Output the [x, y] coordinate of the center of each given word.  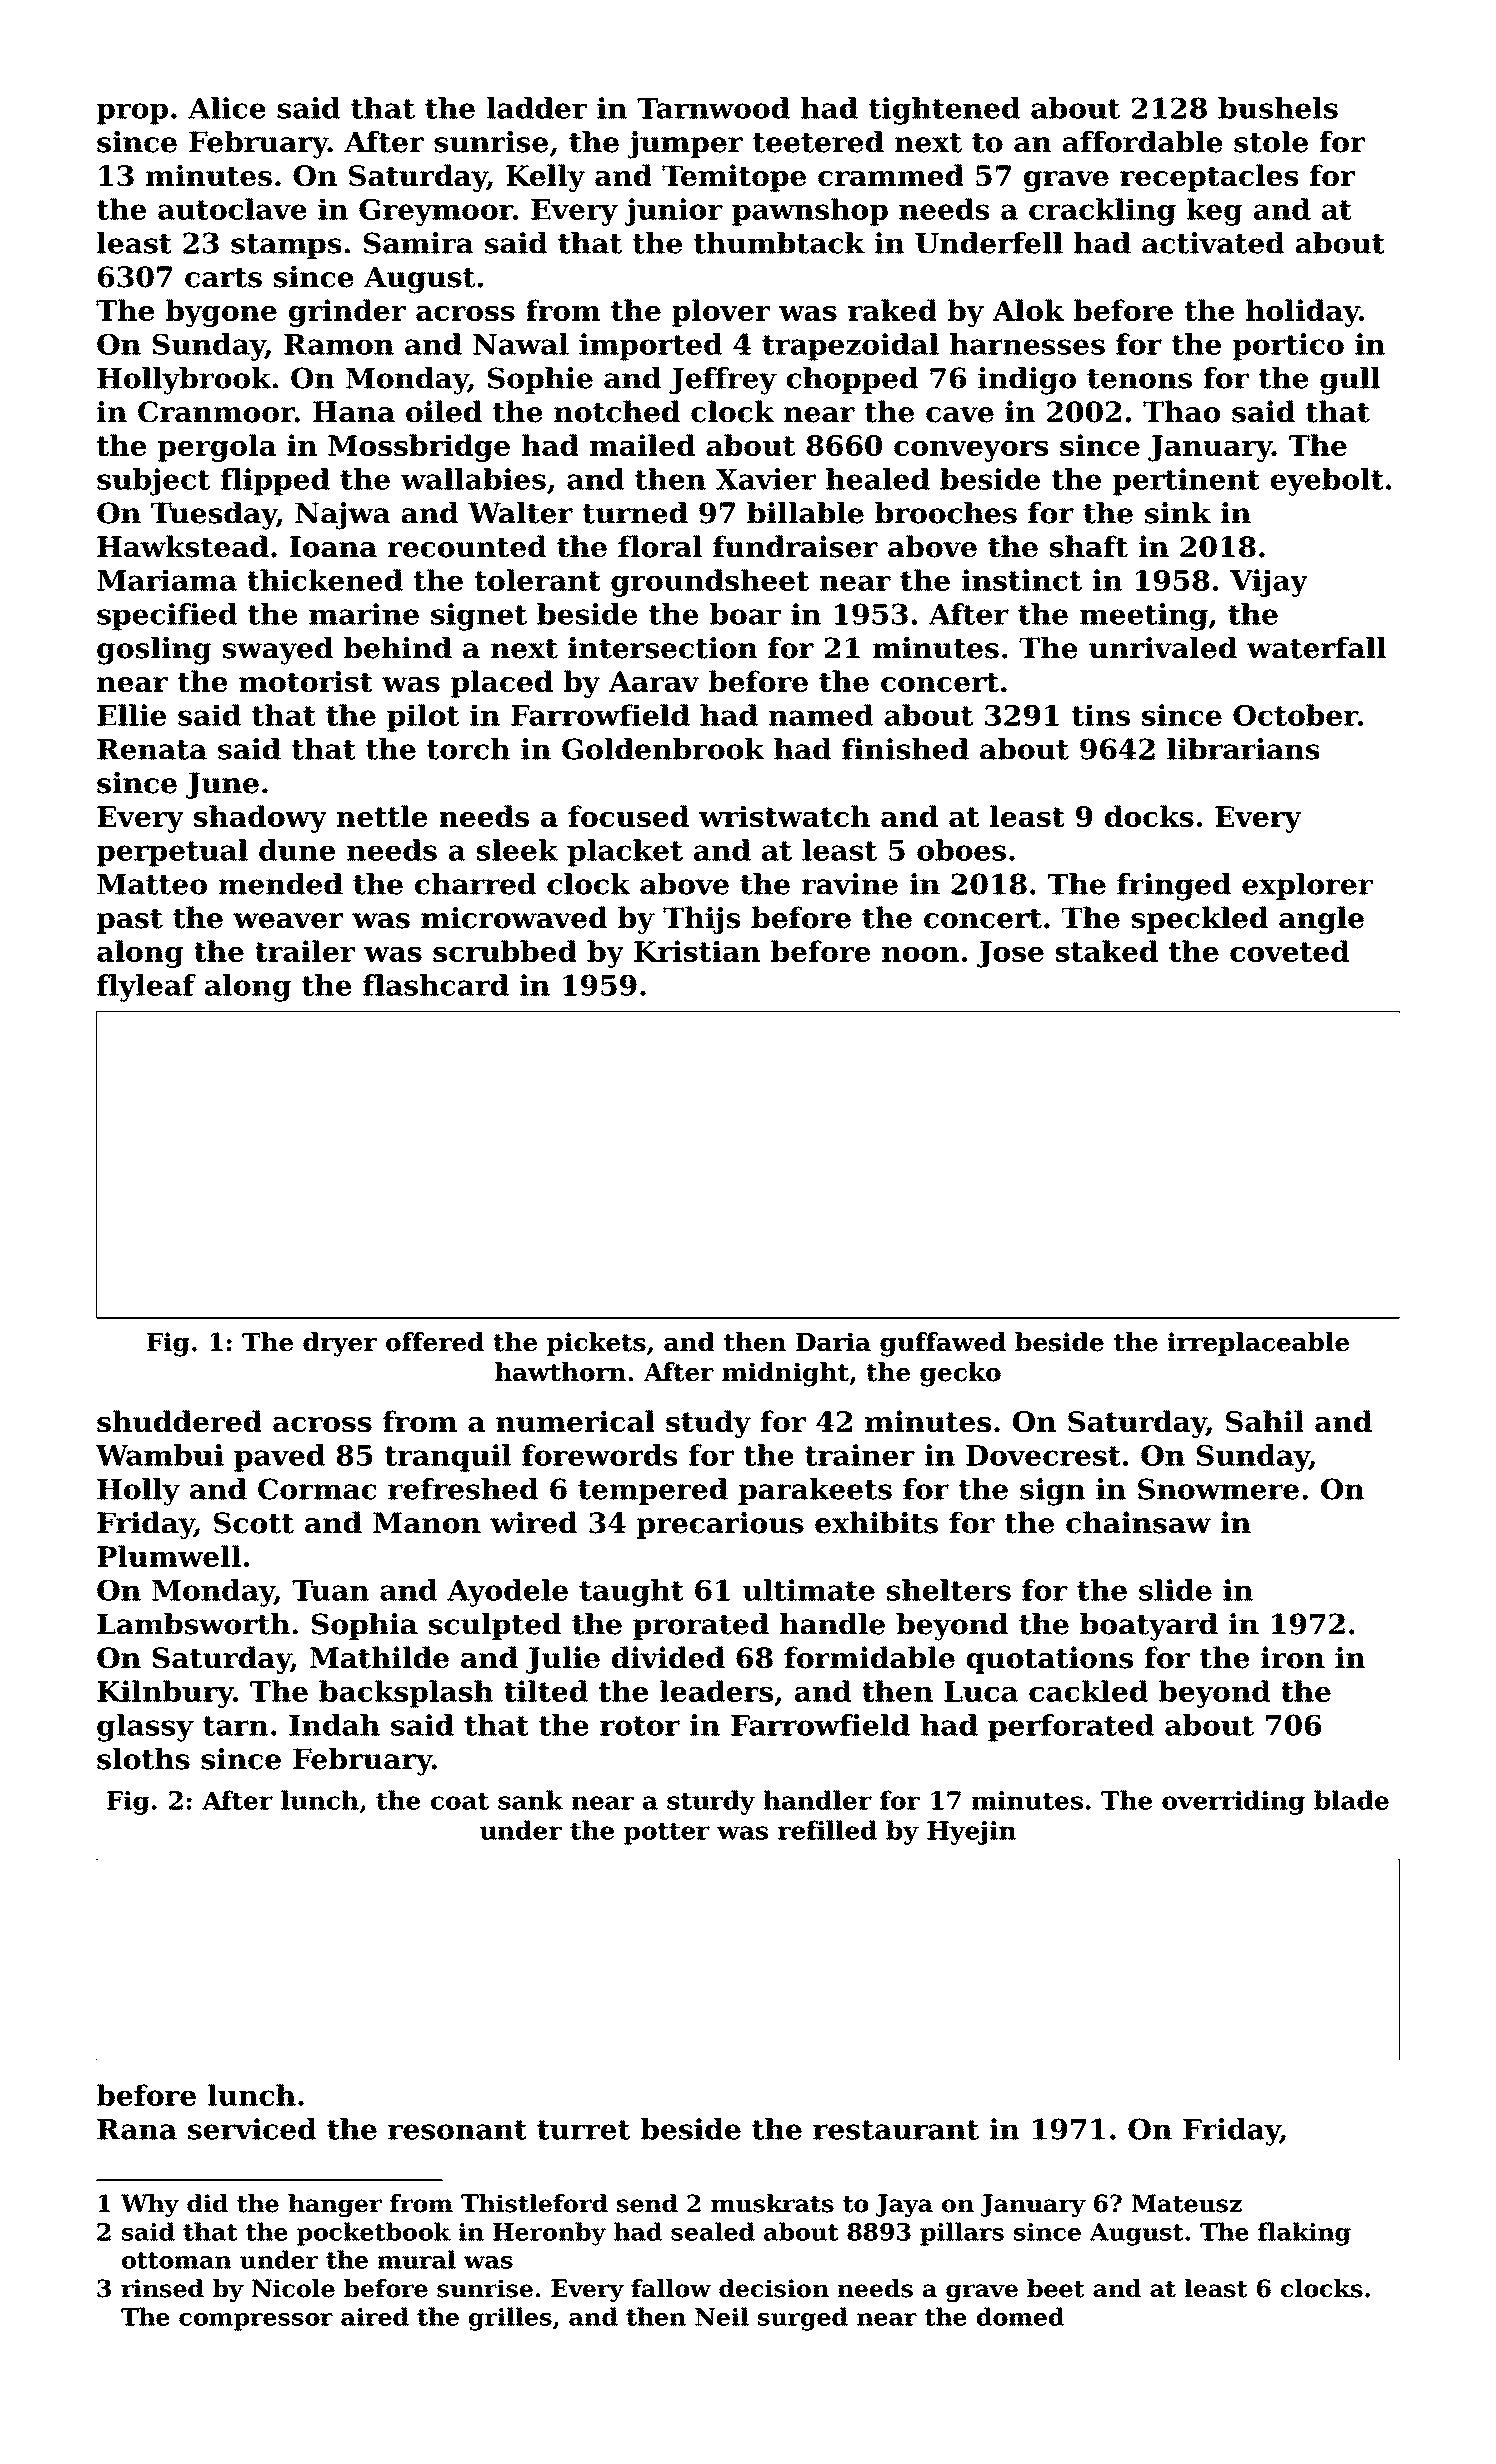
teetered [818, 142]
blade [1351, 1800]
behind [398, 648]
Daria [833, 1342]
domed [1020, 2316]
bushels [1278, 108]
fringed [1174, 887]
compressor [256, 2322]
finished [905, 749]
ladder [537, 108]
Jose [1010, 954]
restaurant [896, 2130]
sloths [143, 1759]
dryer [340, 1344]
